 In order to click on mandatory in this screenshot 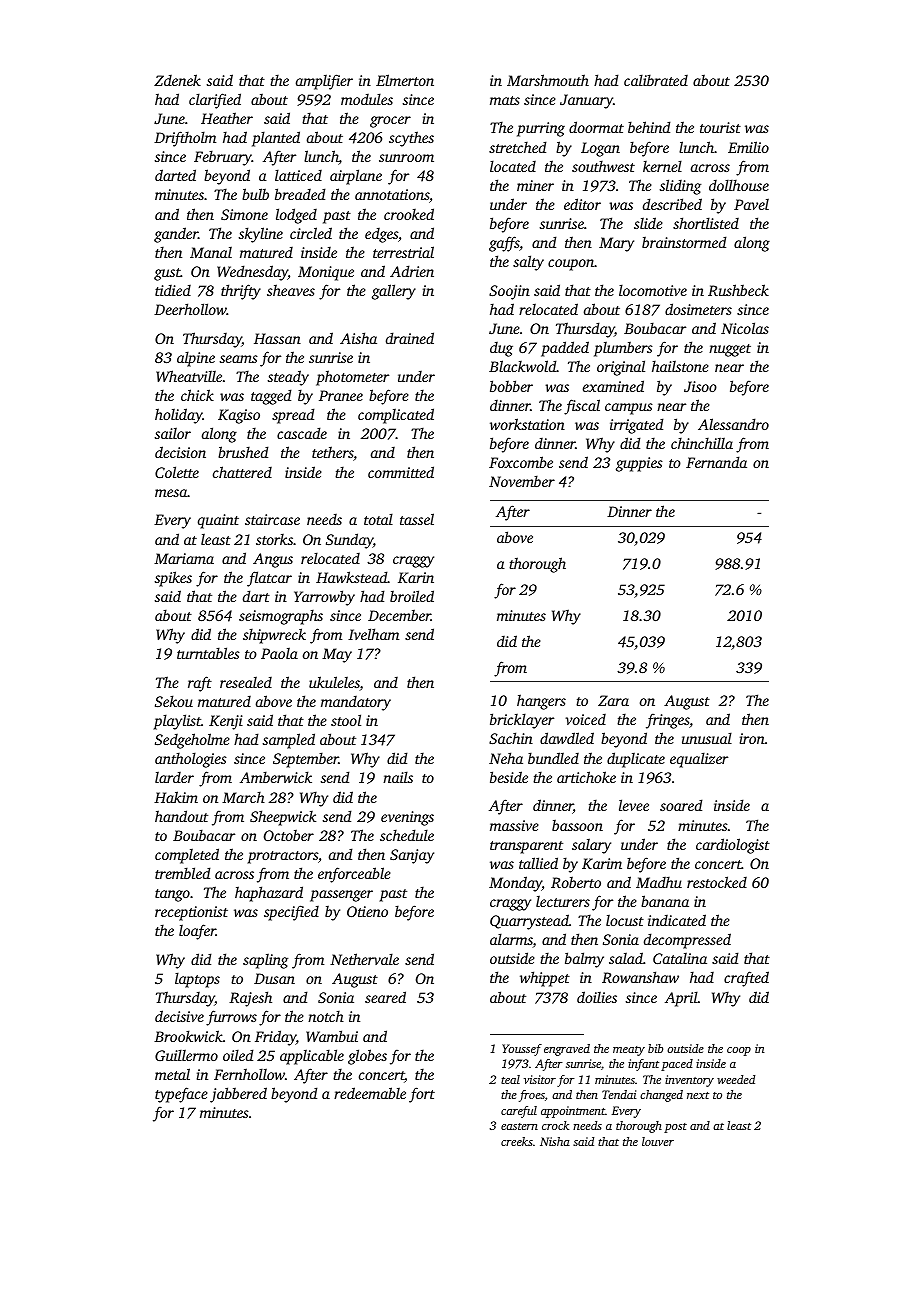, I will do `click(356, 703)`.
